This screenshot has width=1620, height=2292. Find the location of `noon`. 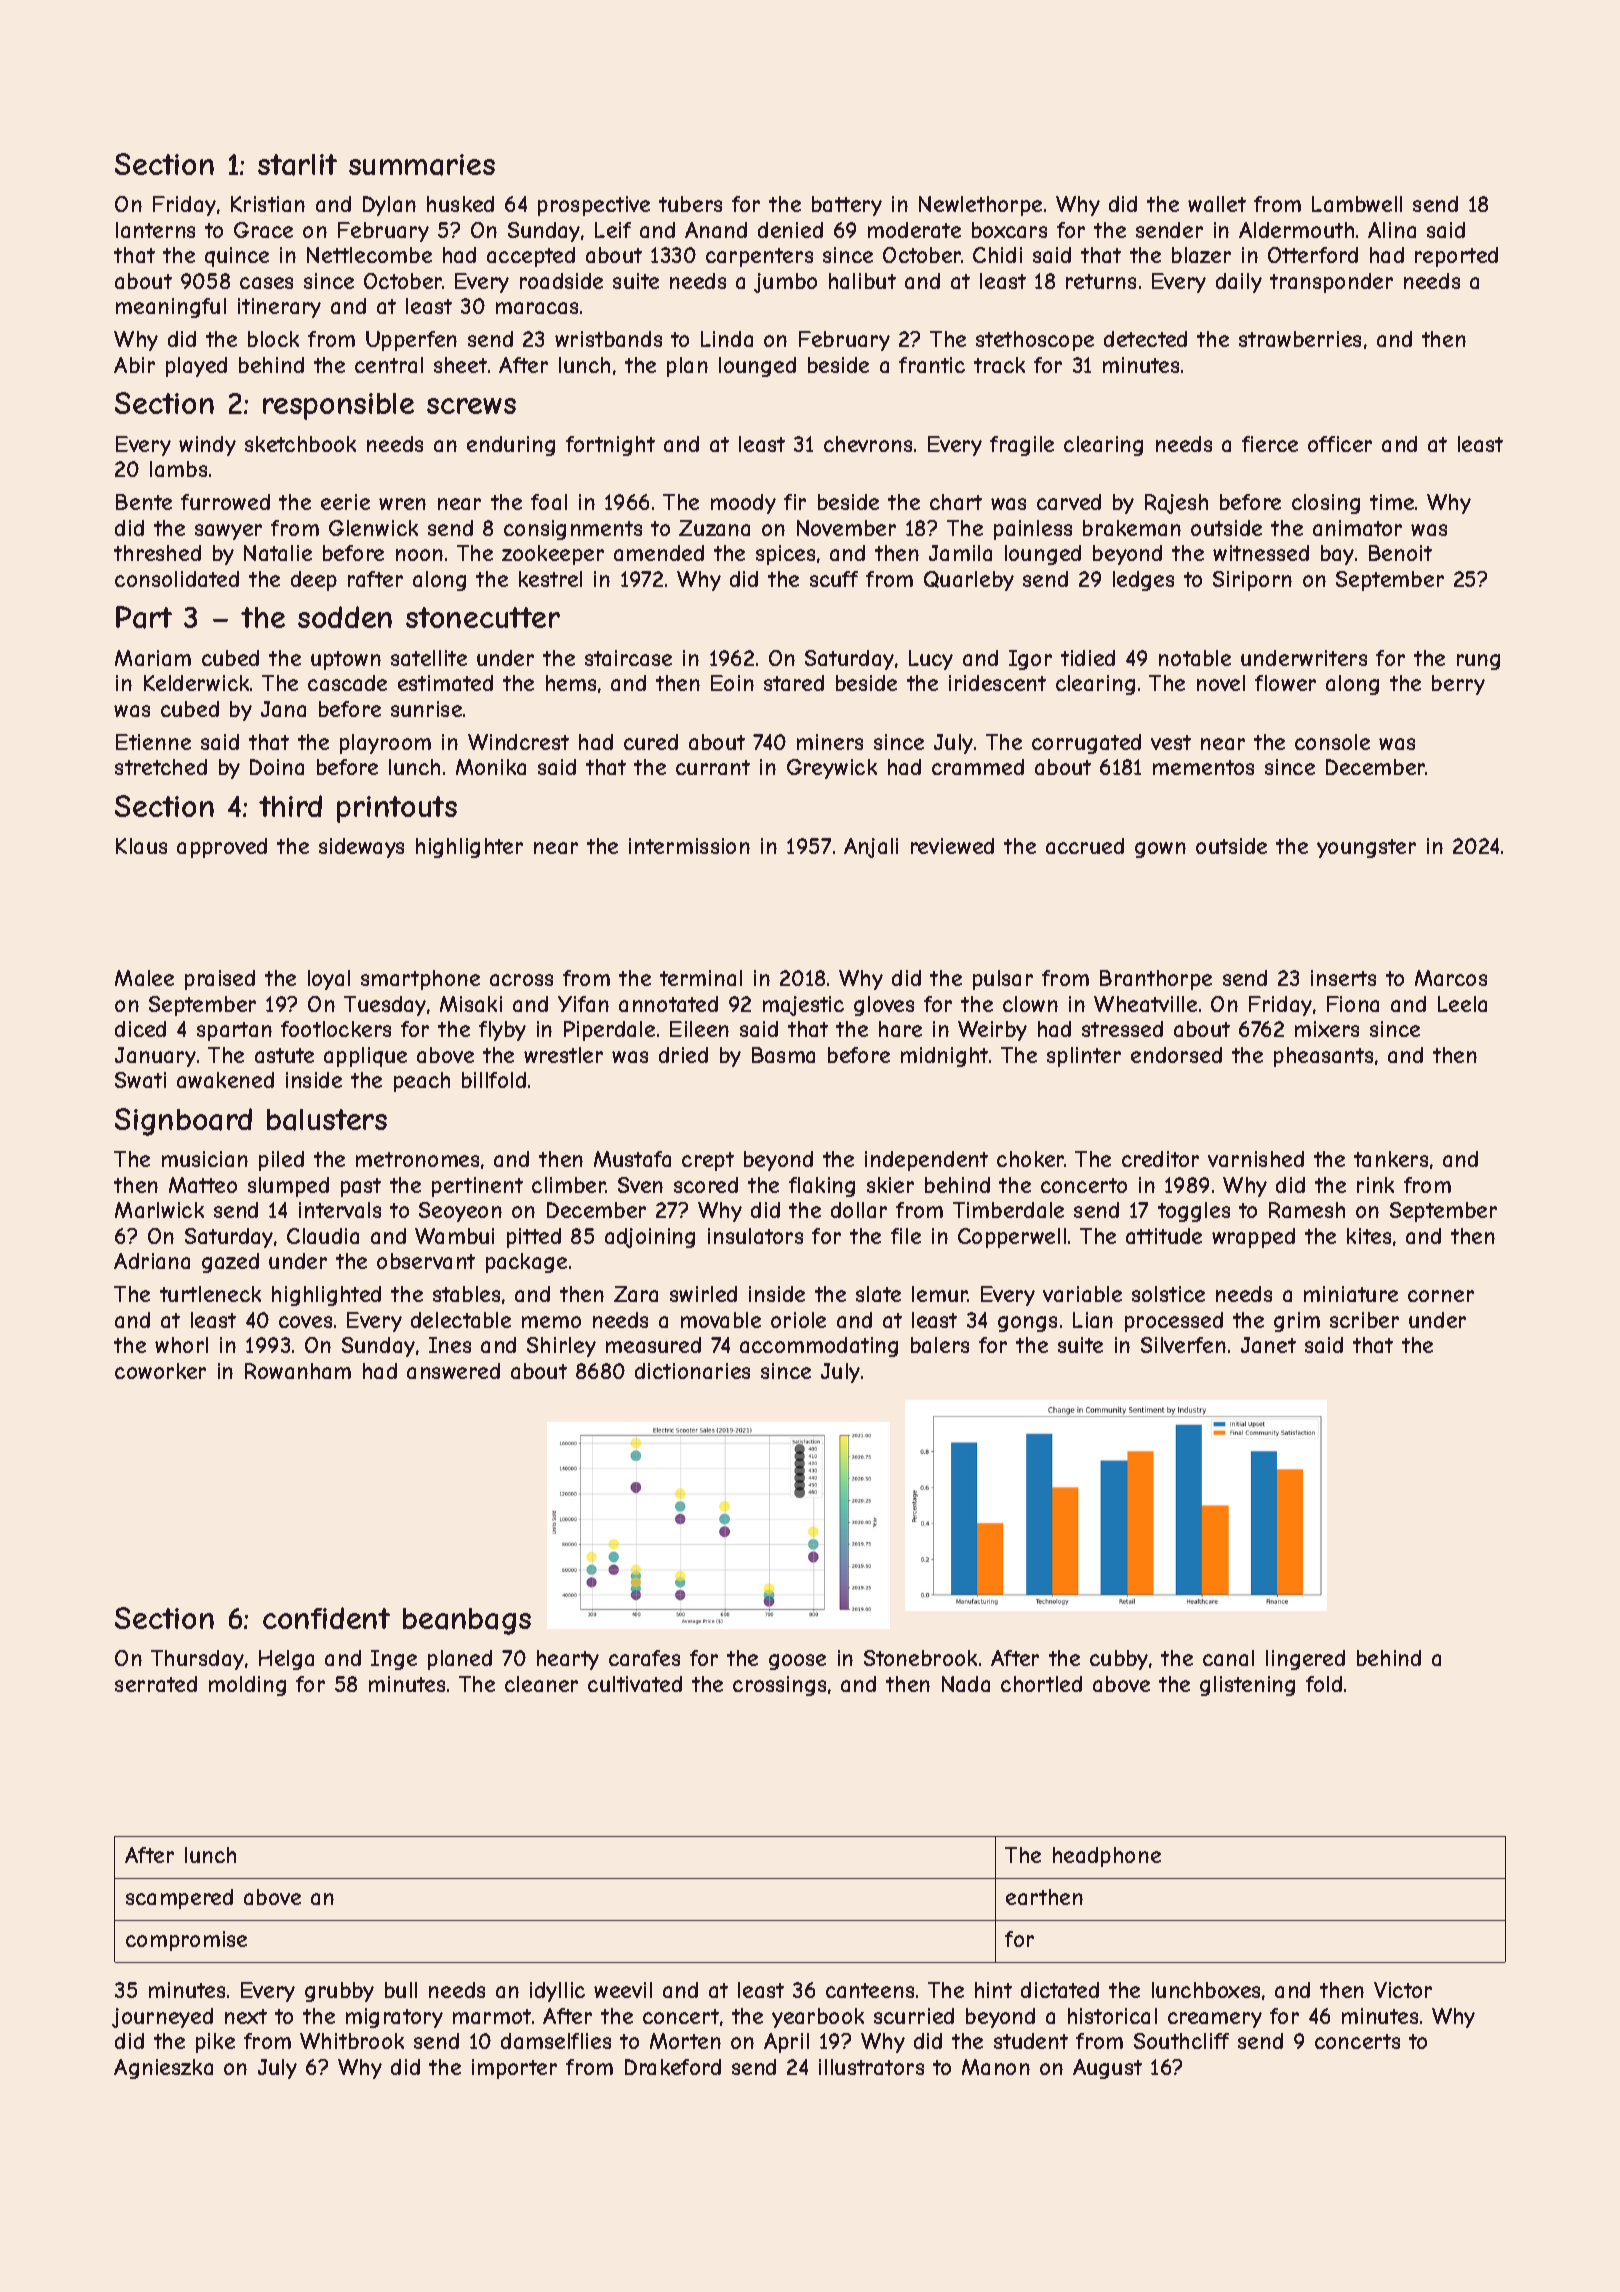

noon is located at coordinates (419, 555).
